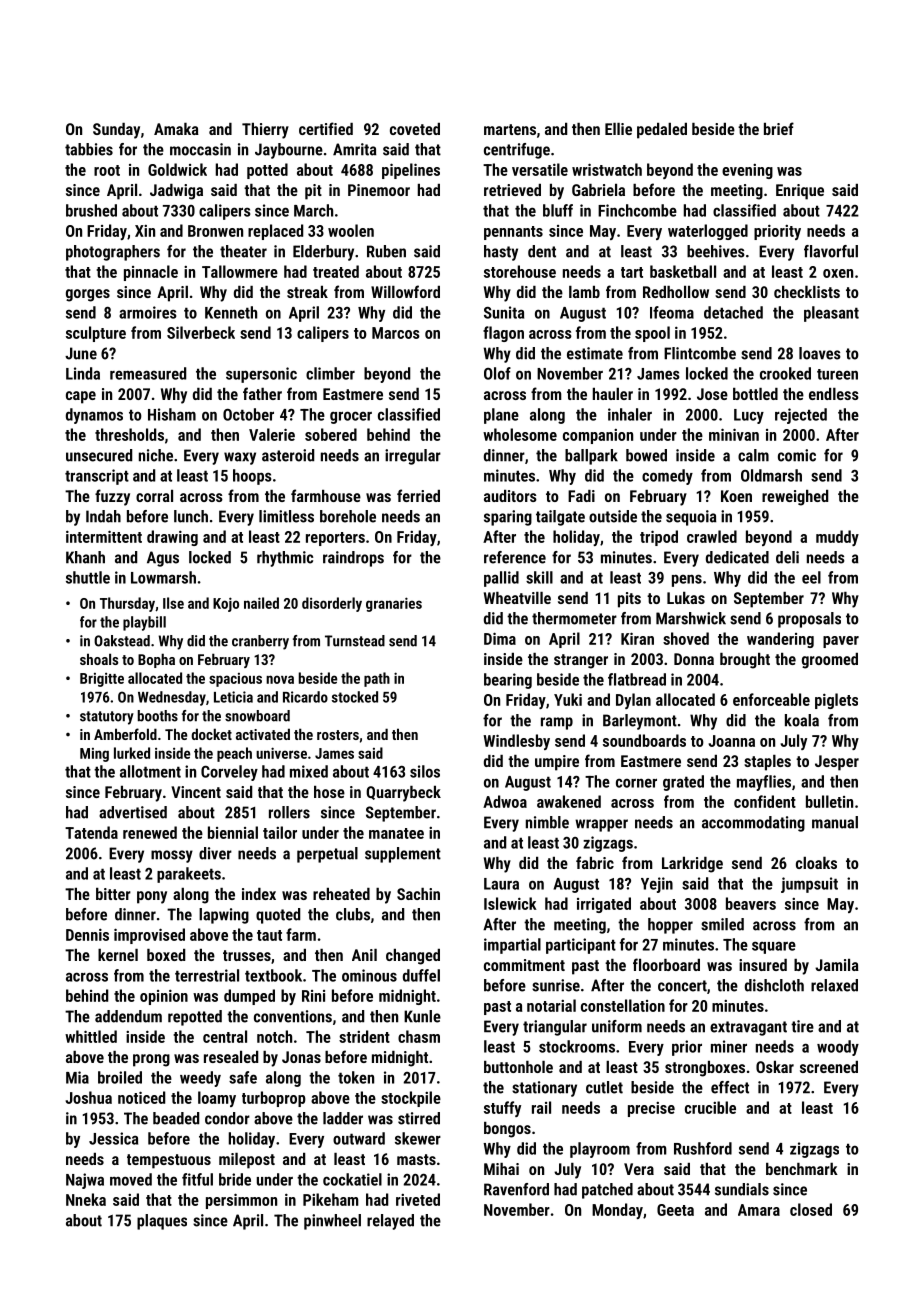 This document has height=1308, width=924. Describe the element at coordinates (779, 128) in the document. I see `brief` at that location.
